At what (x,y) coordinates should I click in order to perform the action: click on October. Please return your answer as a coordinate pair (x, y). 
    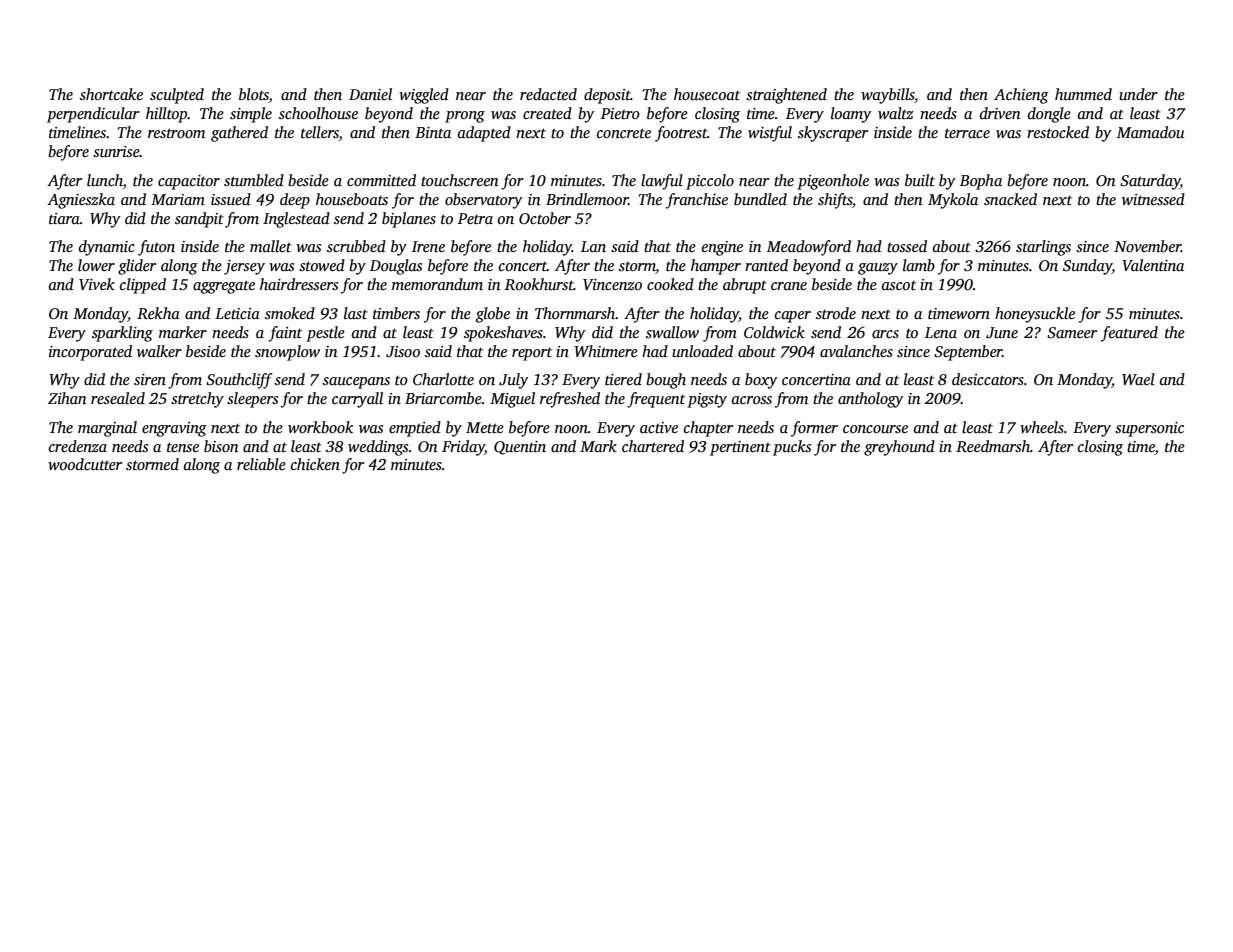
    Looking at the image, I should click on (545, 218).
